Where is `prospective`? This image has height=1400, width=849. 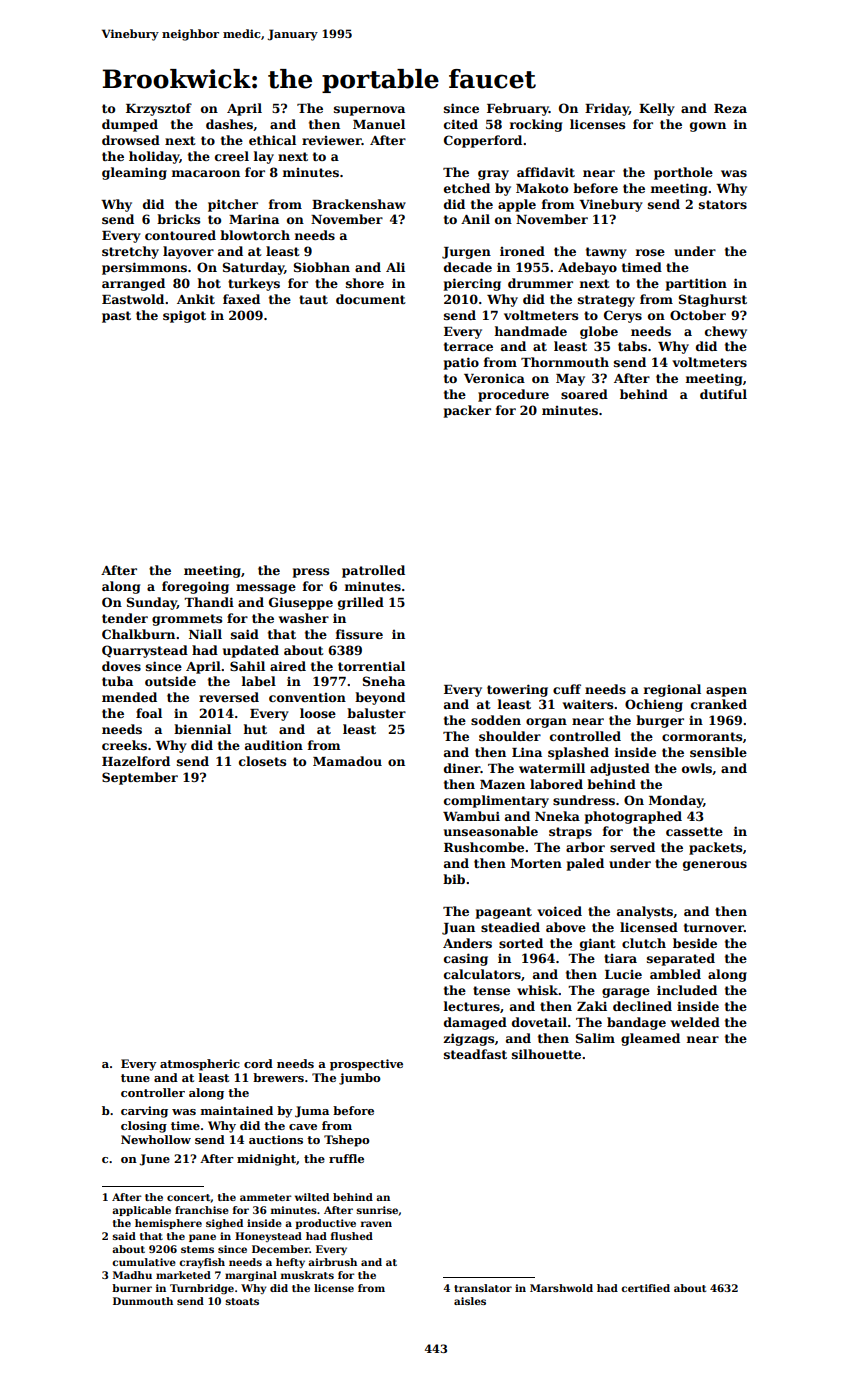
prospective is located at coordinates (366, 1065).
